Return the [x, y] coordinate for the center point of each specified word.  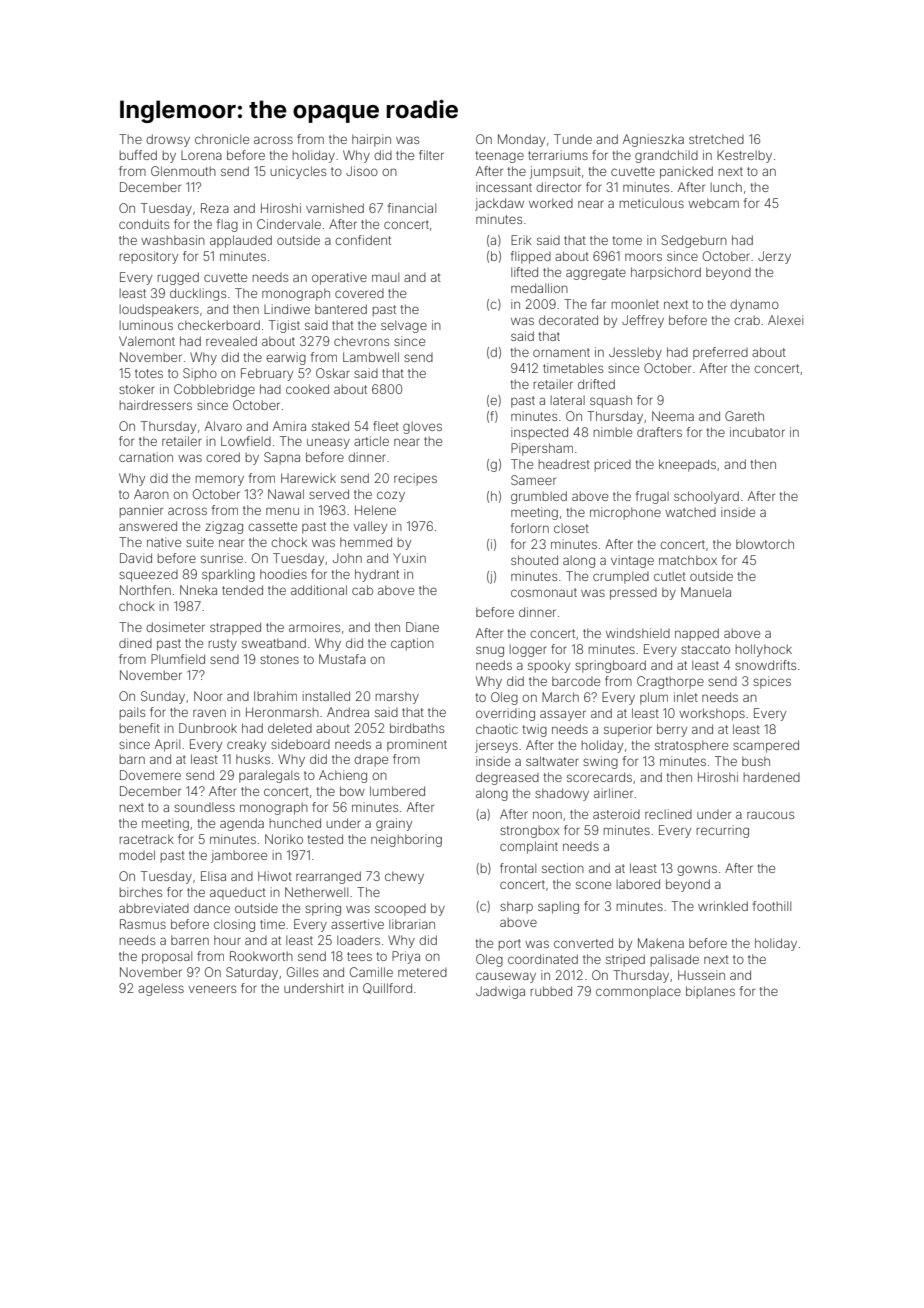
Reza [215, 208]
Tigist [284, 326]
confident [363, 240]
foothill [772, 906]
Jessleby [635, 353]
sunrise [222, 558]
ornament [561, 352]
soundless [204, 807]
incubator [757, 432]
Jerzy [774, 257]
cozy [391, 496]
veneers [212, 989]
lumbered [397, 791]
